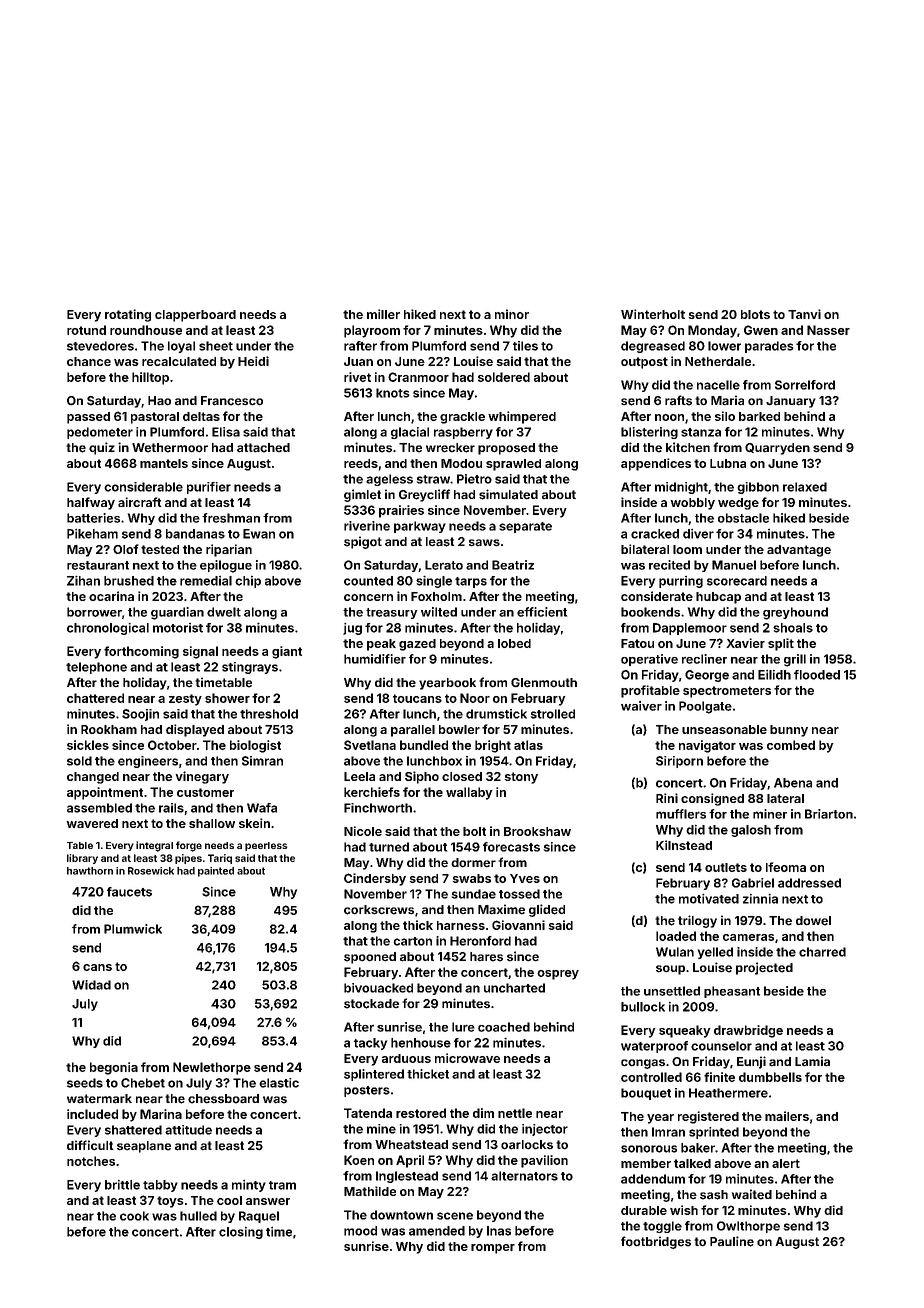 Image resolution: width=924 pixels, height=1308 pixels. What do you see at coordinates (667, 798) in the image?
I see `Rini` at bounding box center [667, 798].
